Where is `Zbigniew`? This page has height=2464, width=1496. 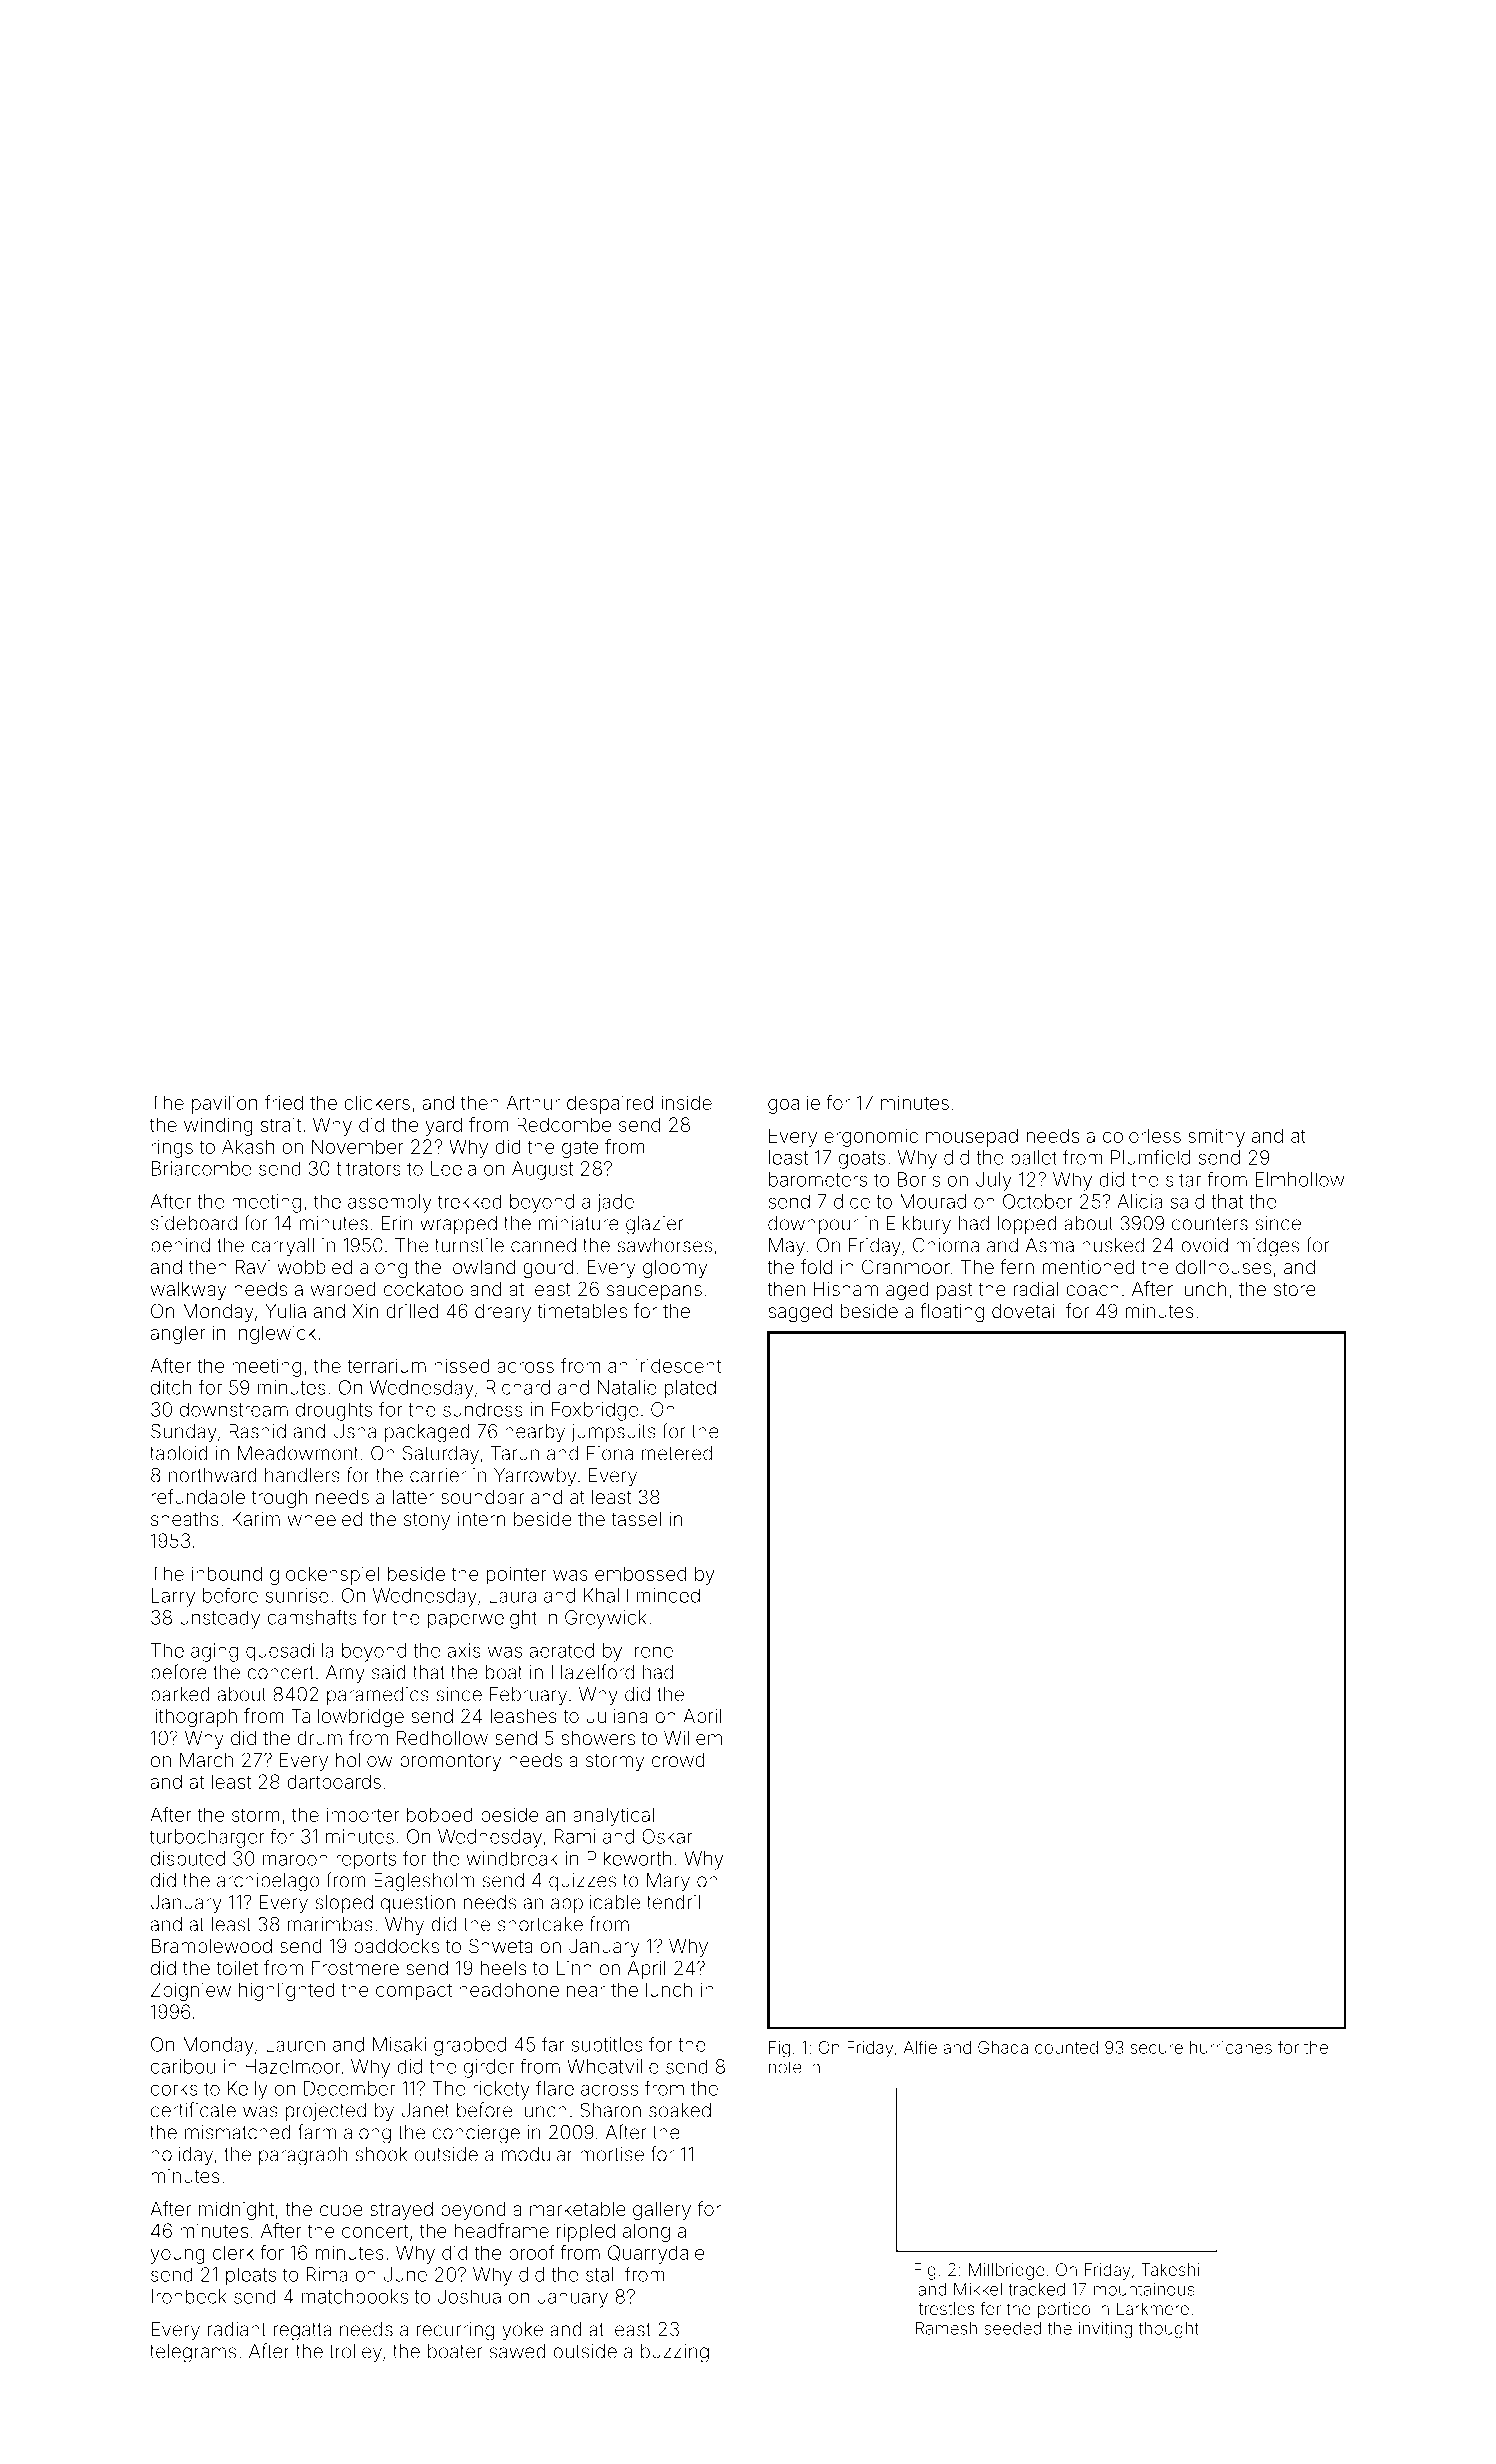
Zbigniew is located at coordinates (191, 1991).
